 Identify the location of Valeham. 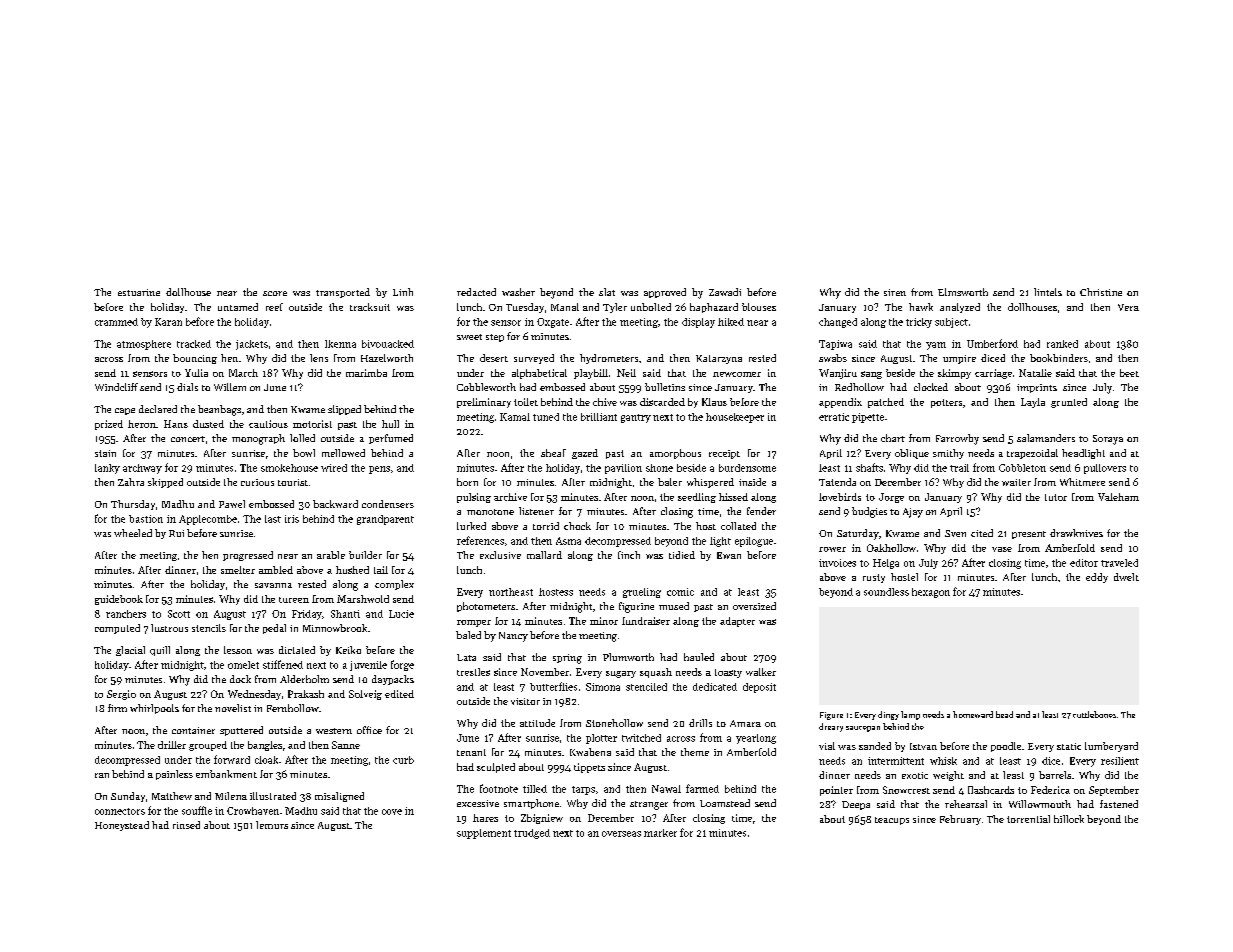
(1118, 497).
